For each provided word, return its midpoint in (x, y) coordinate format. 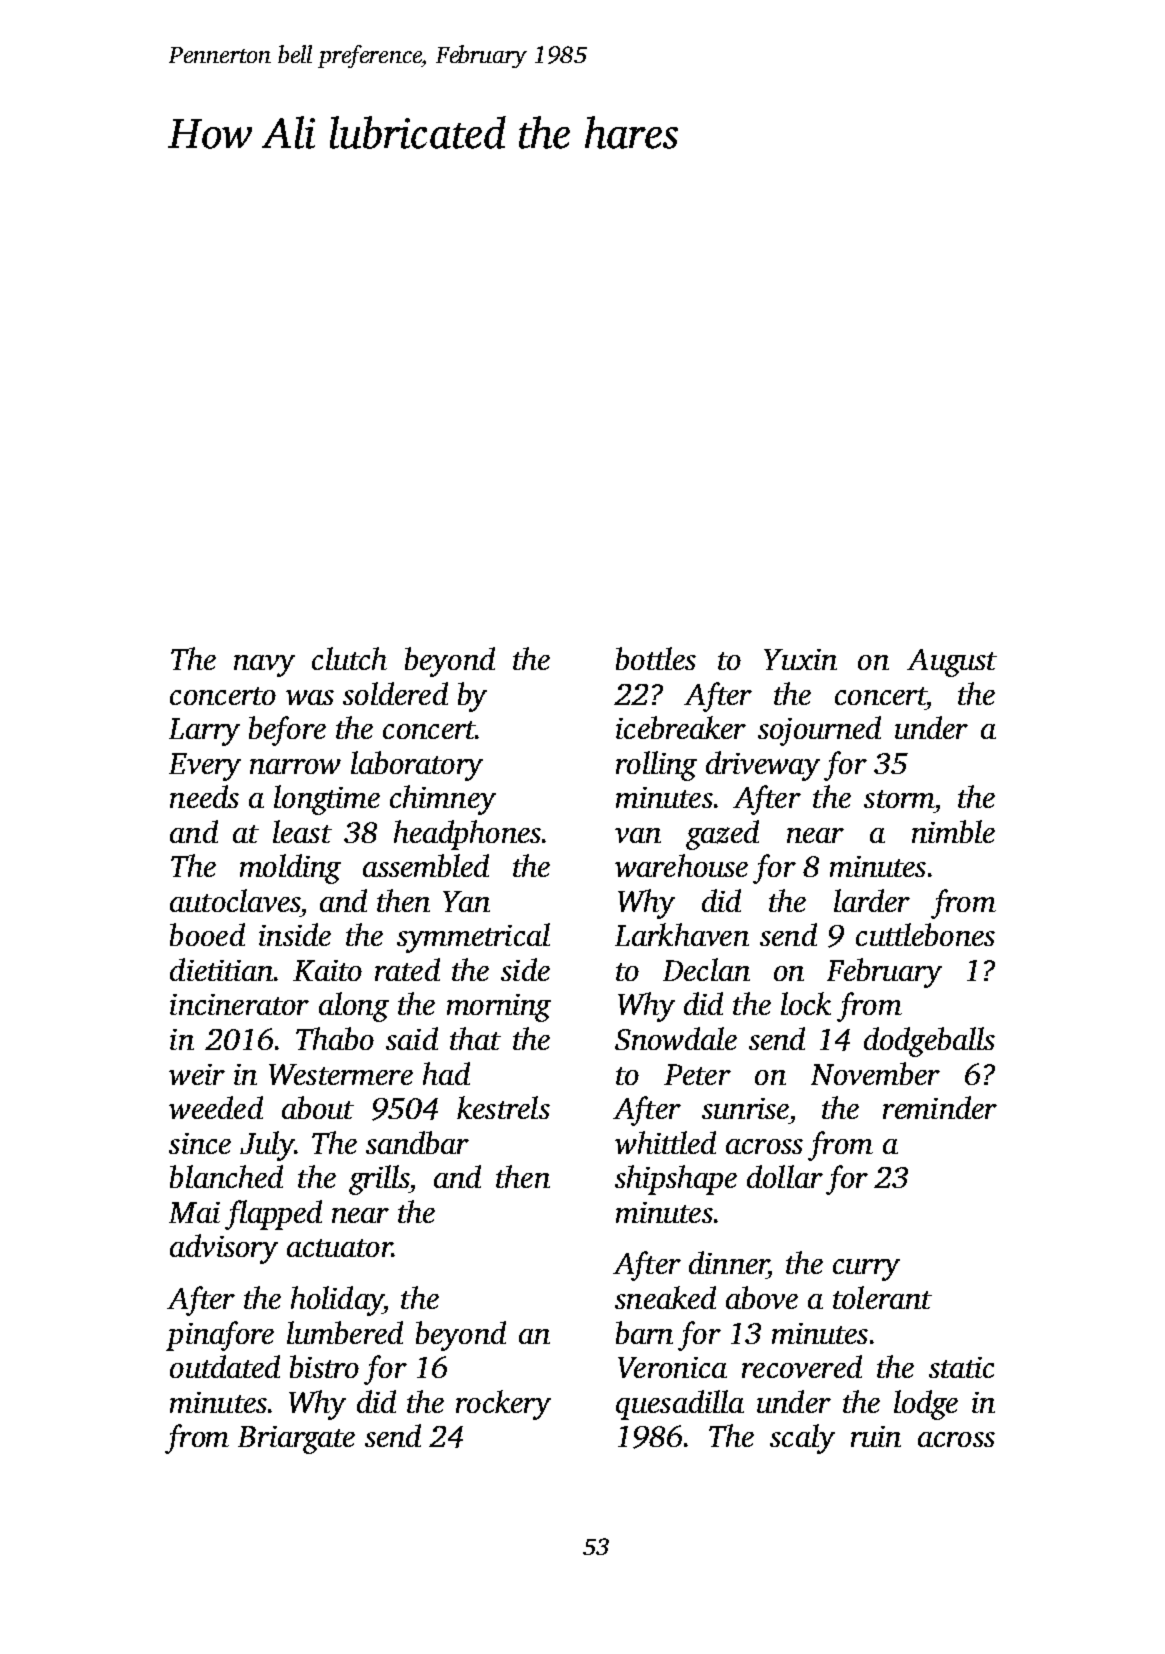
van (638, 835)
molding (290, 869)
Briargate (296, 1440)
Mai (194, 1212)
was (310, 697)
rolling (656, 766)
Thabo (335, 1038)
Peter (697, 1074)
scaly (802, 1439)
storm (899, 799)
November (875, 1073)
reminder (940, 1107)
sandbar (417, 1142)
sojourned (819, 731)
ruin (876, 1436)
